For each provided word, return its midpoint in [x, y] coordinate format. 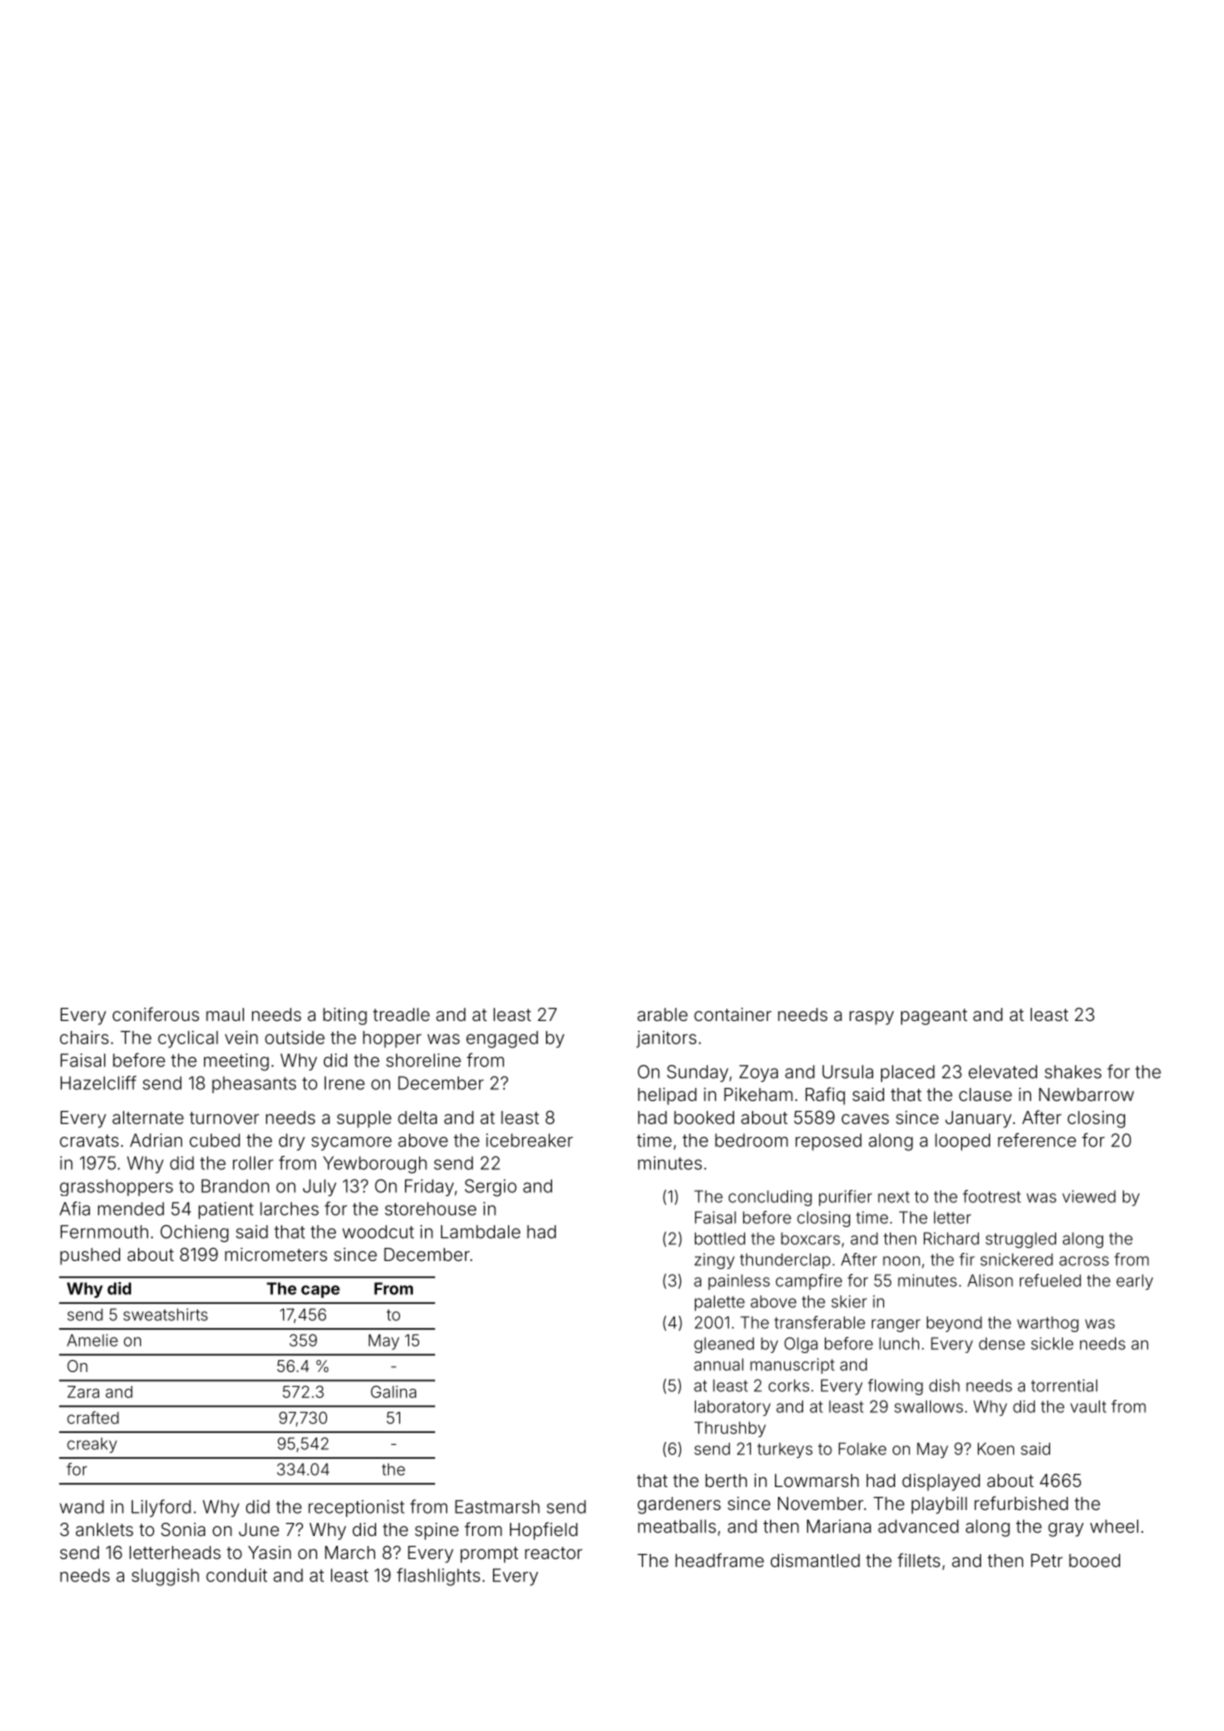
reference [1037, 1140]
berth [726, 1480]
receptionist [356, 1508]
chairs [84, 1037]
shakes [1073, 1072]
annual [718, 1364]
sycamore [351, 1144]
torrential [1064, 1385]
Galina [393, 1391]
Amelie [92, 1340]
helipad [667, 1096]
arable [662, 1014]
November [821, 1503]
